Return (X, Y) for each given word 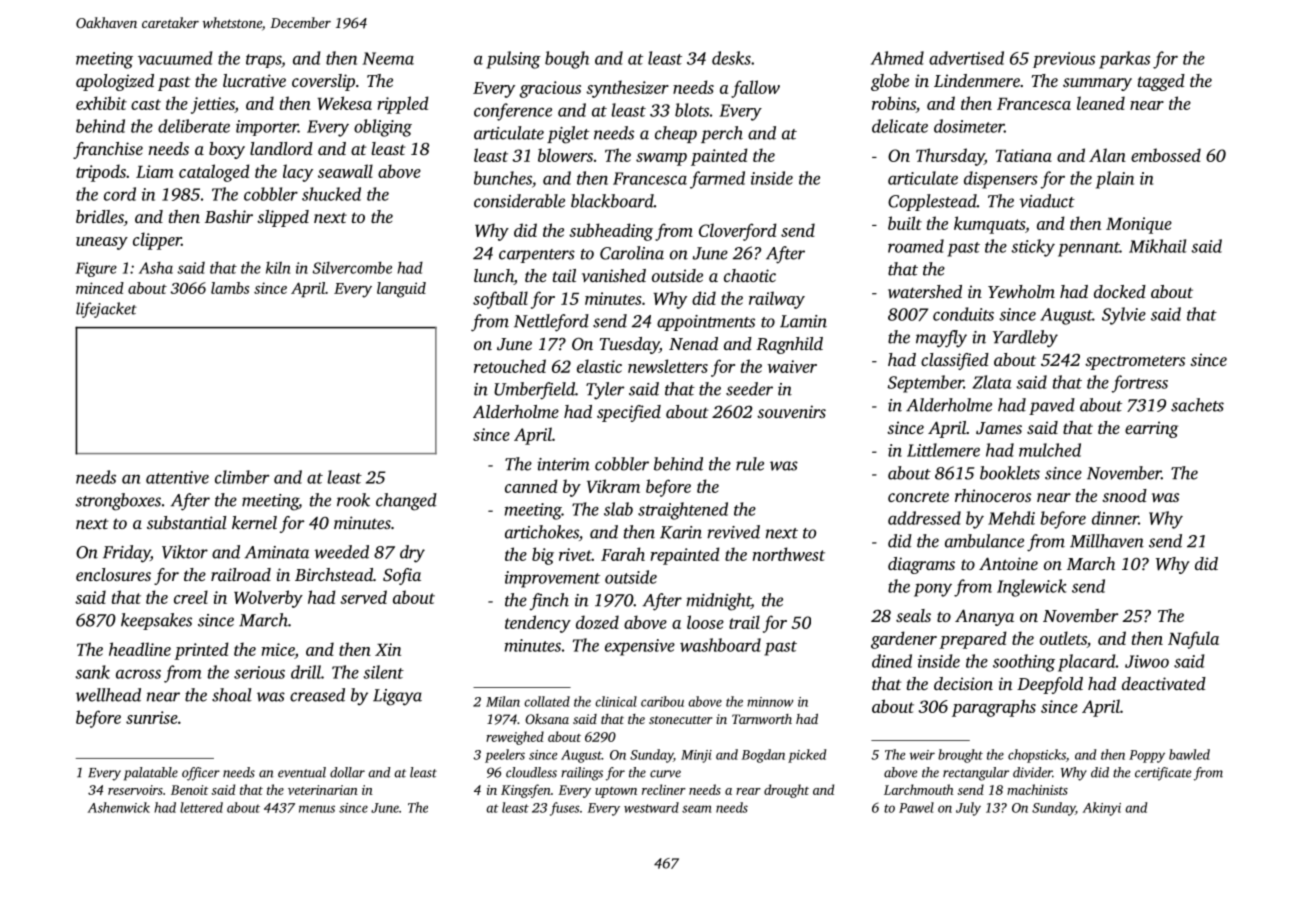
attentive (177, 477)
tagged (1161, 82)
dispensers (1001, 180)
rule (750, 464)
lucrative (254, 80)
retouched (510, 366)
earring (1151, 429)
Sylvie (1124, 316)
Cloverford (738, 232)
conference (513, 112)
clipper (157, 241)
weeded (341, 552)
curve (665, 774)
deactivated (1164, 683)
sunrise (152, 717)
